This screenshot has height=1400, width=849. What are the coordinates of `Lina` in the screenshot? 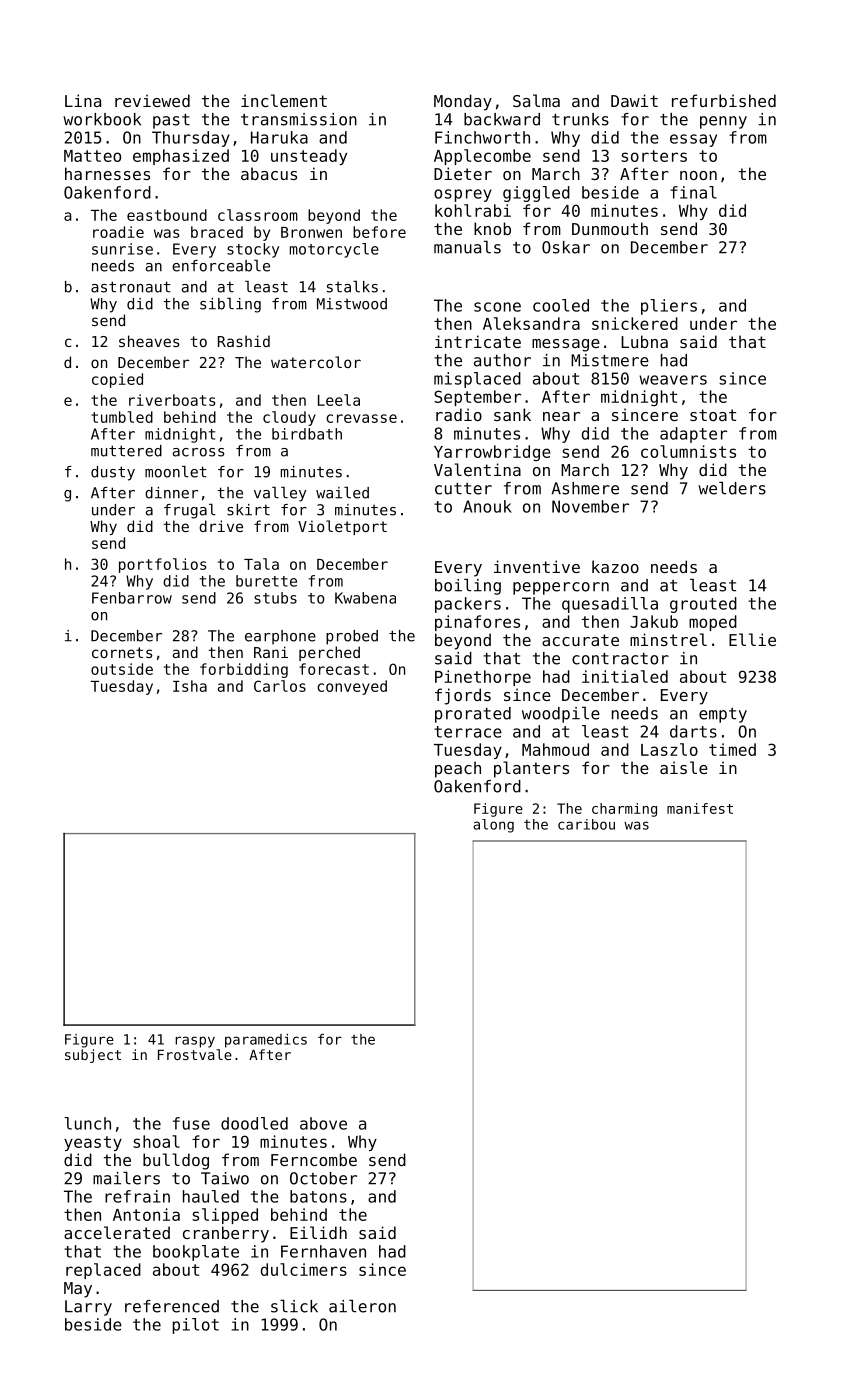 It's located at (83, 100).
